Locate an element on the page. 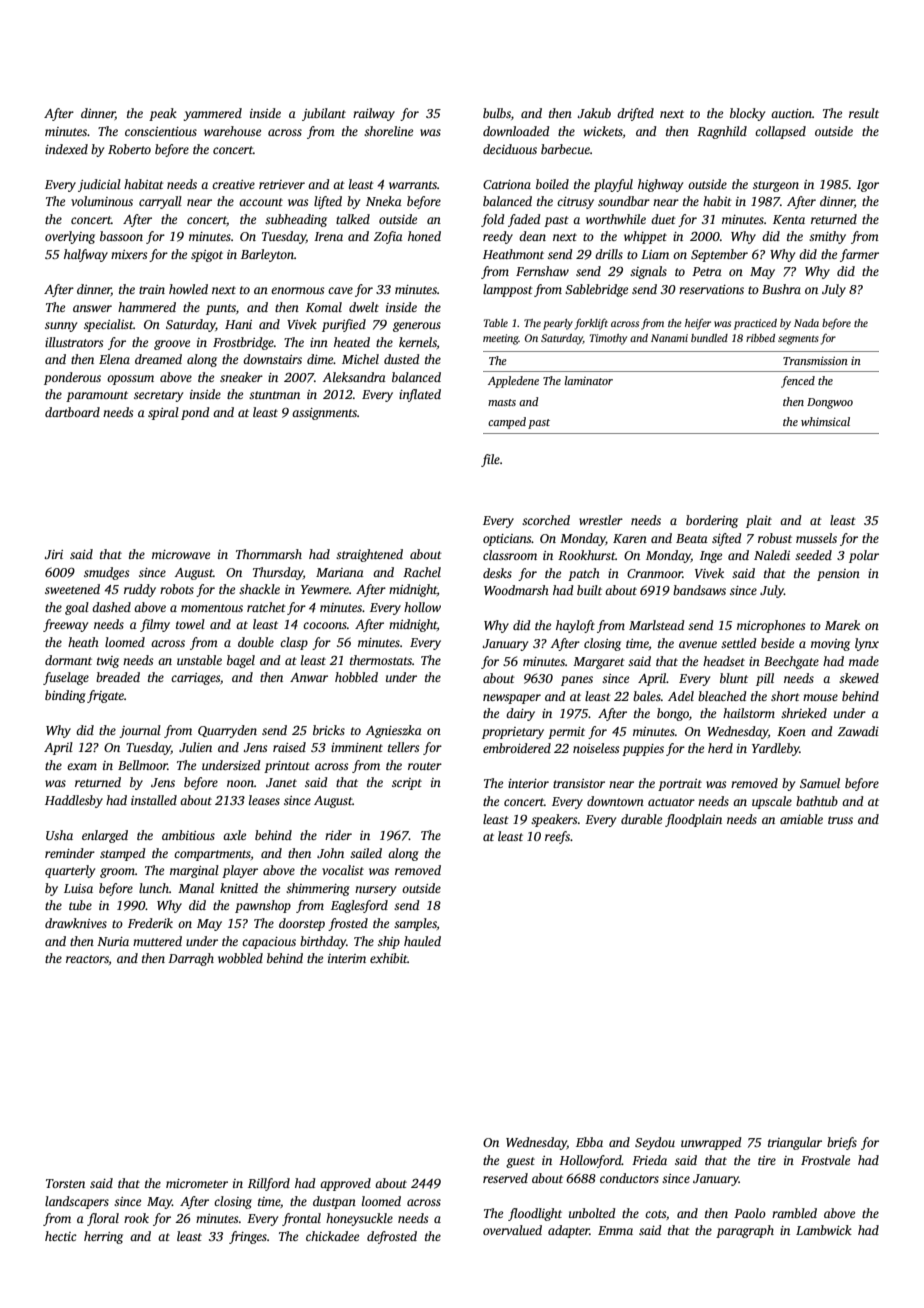 The height and width of the page is (1308, 924). file is located at coordinates (490, 460).
